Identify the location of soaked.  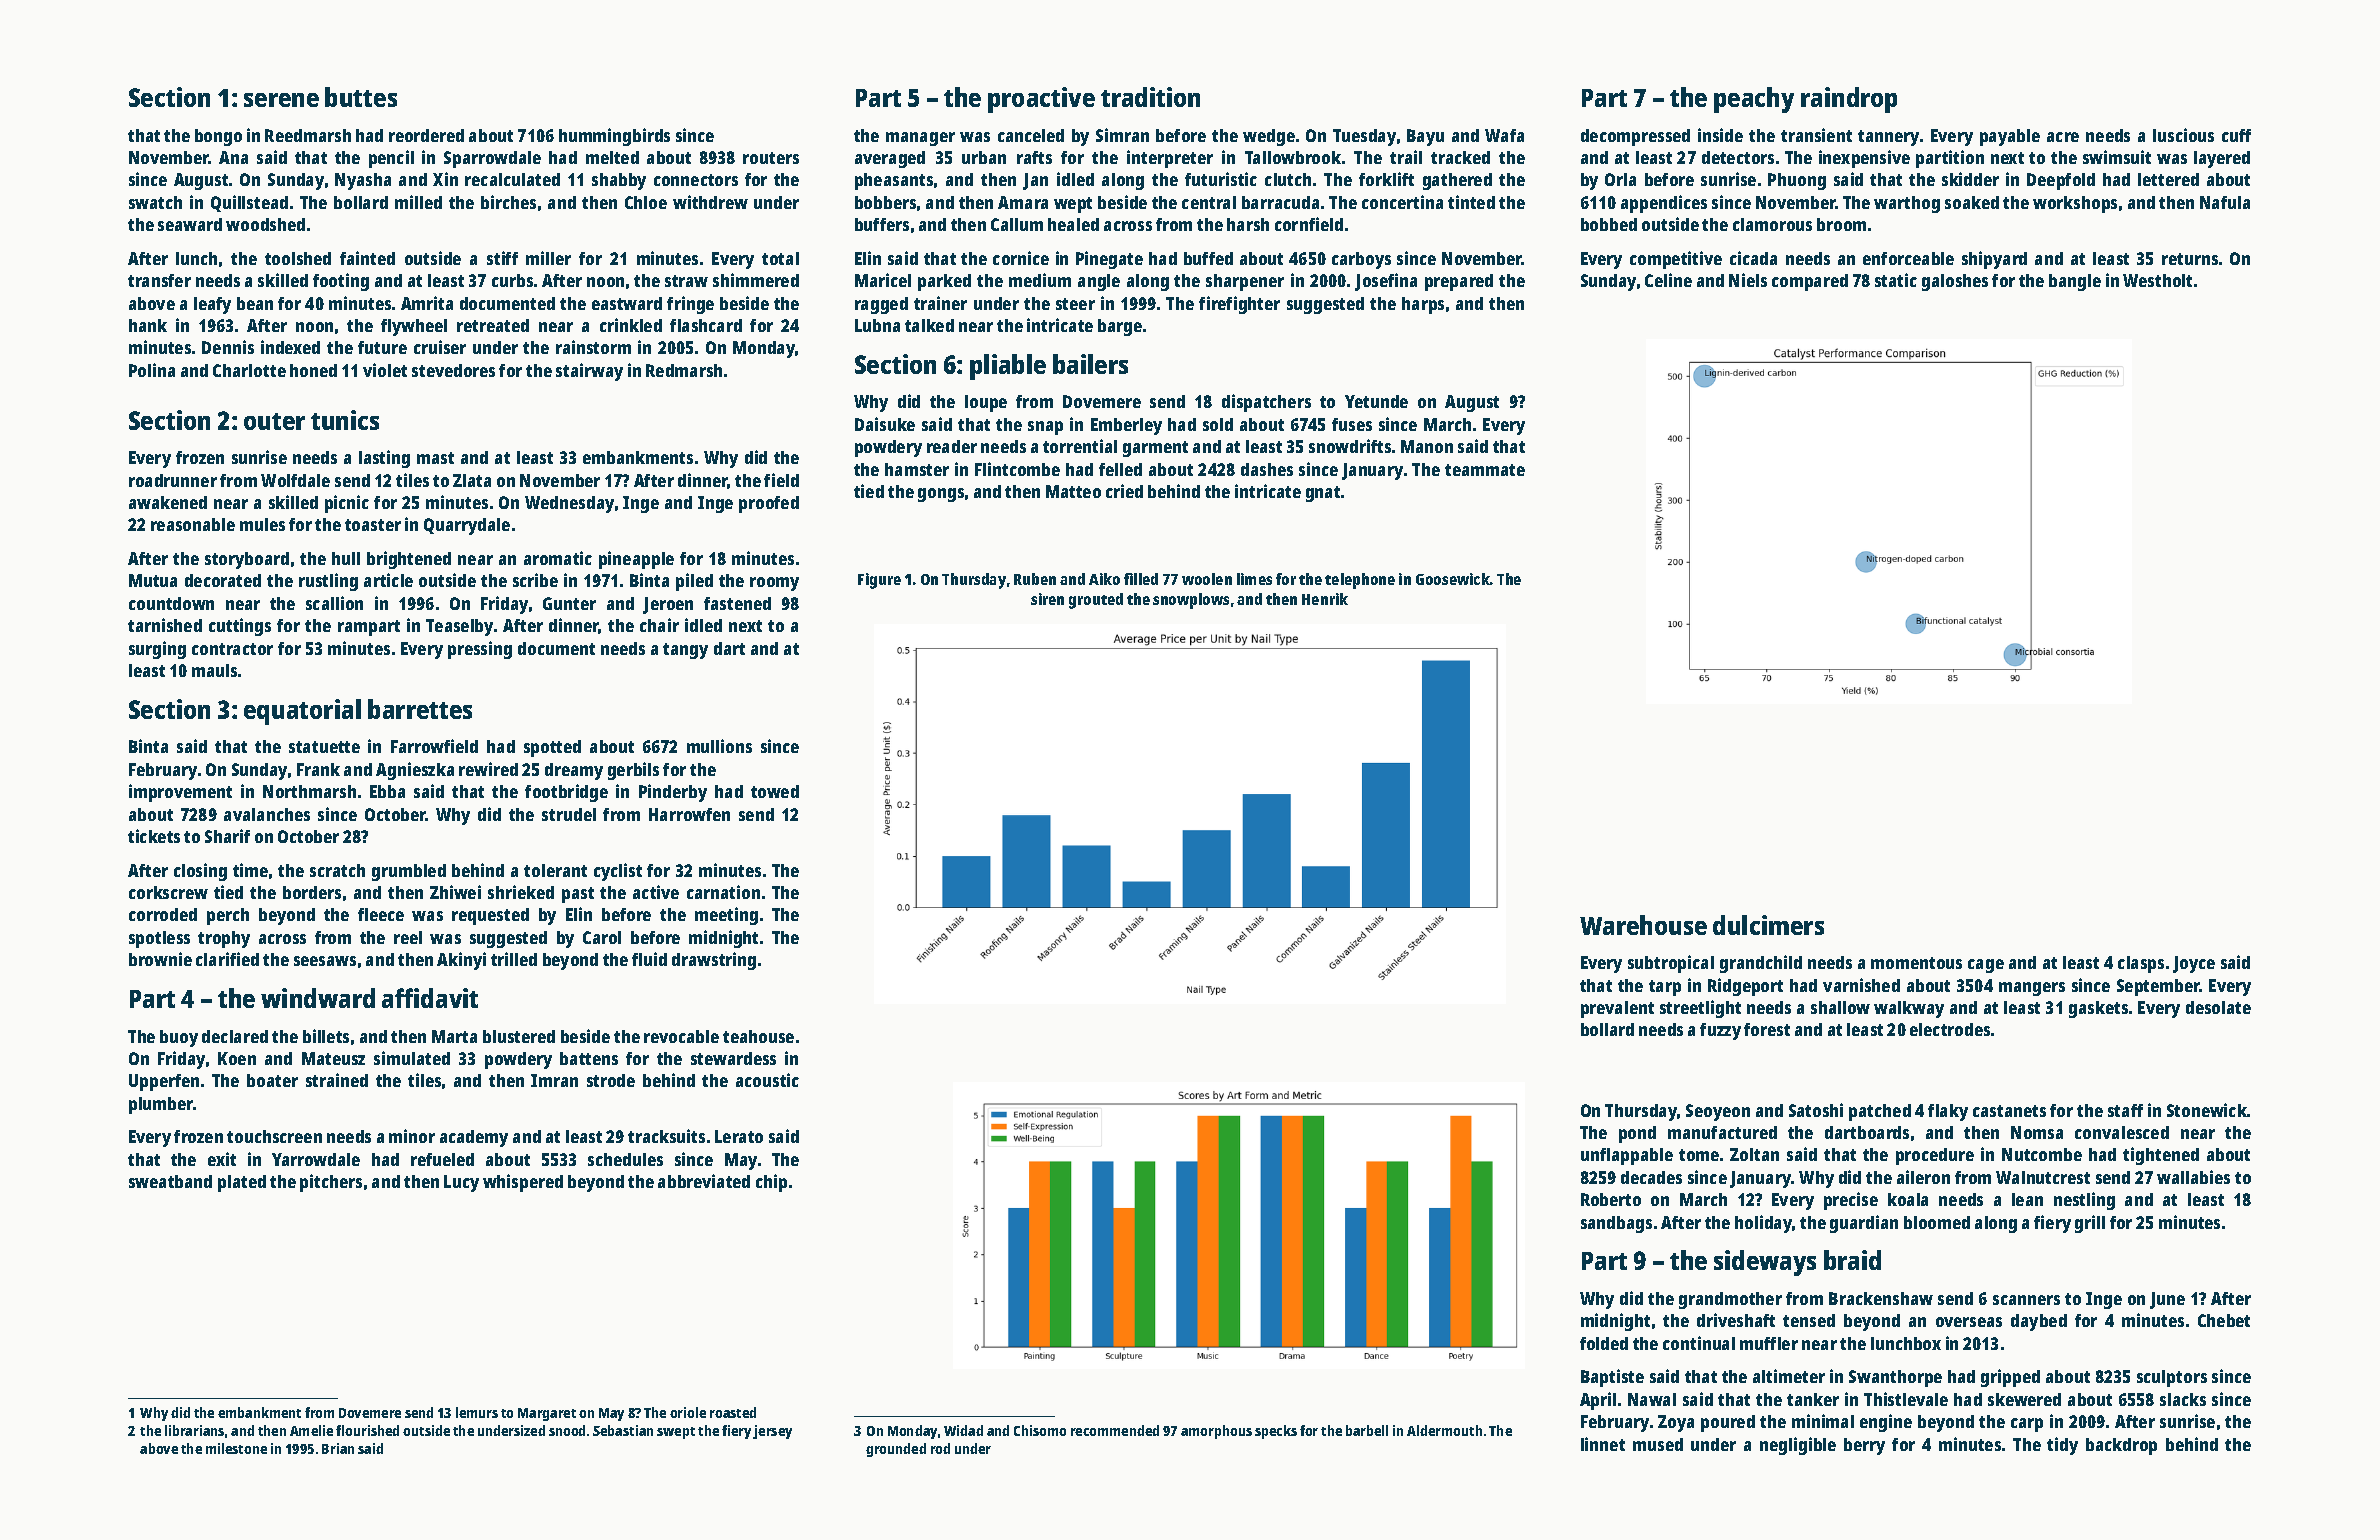
(1972, 202).
